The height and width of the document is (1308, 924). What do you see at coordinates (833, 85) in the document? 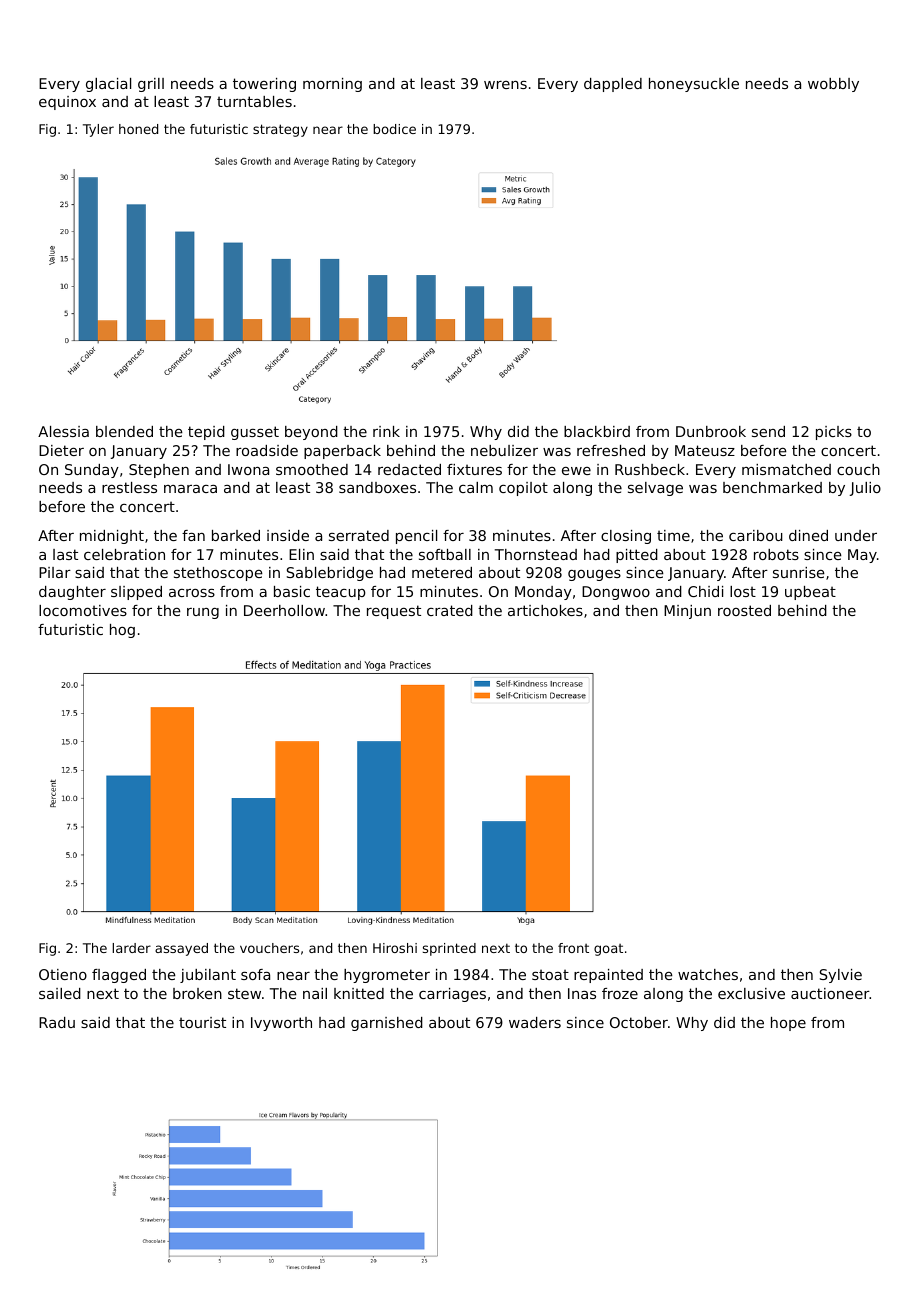
I see `wobbly` at bounding box center [833, 85].
